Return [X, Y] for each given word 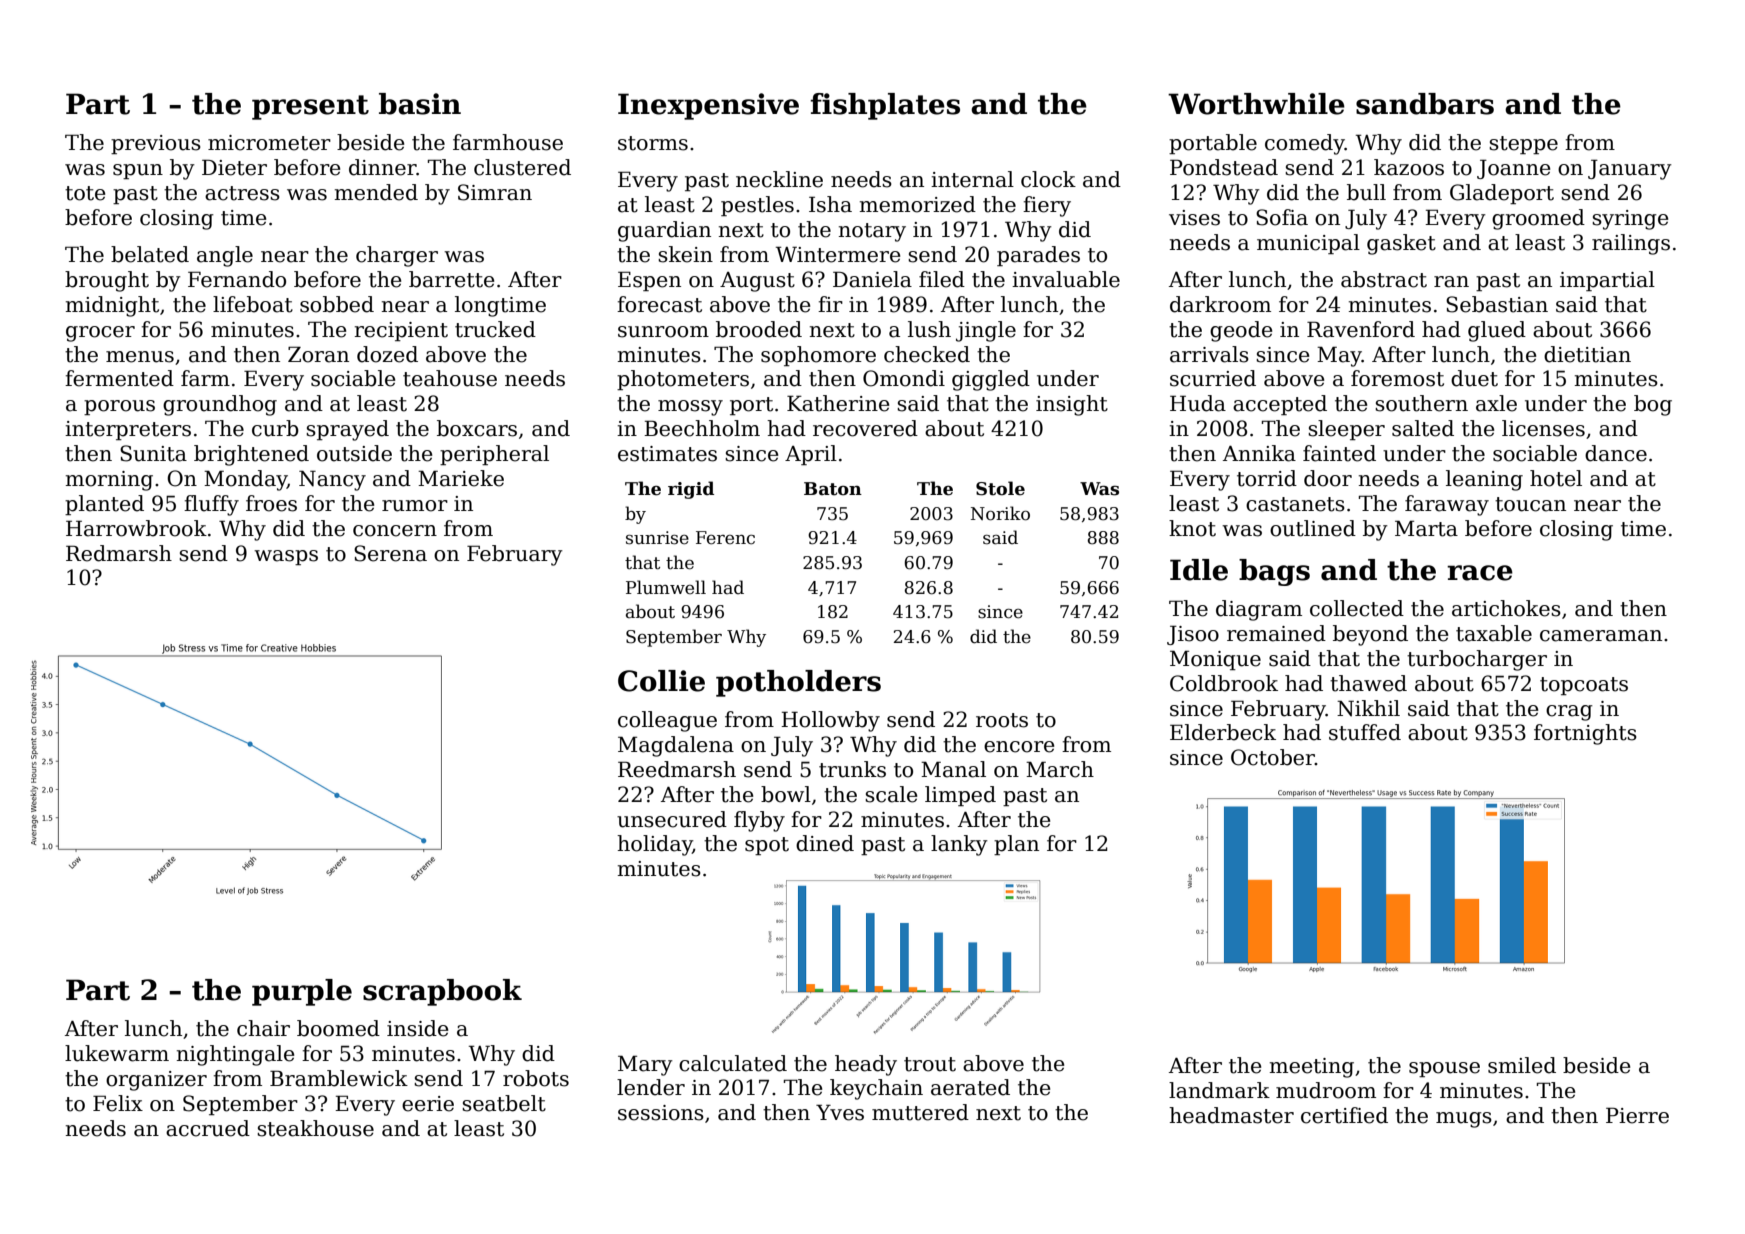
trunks [852, 769]
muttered [920, 1112]
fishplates [885, 106]
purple [302, 992]
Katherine [838, 403]
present [310, 107]
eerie [428, 1104]
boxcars [477, 428]
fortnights [1585, 734]
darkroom [1220, 304]
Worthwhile [1256, 104]
